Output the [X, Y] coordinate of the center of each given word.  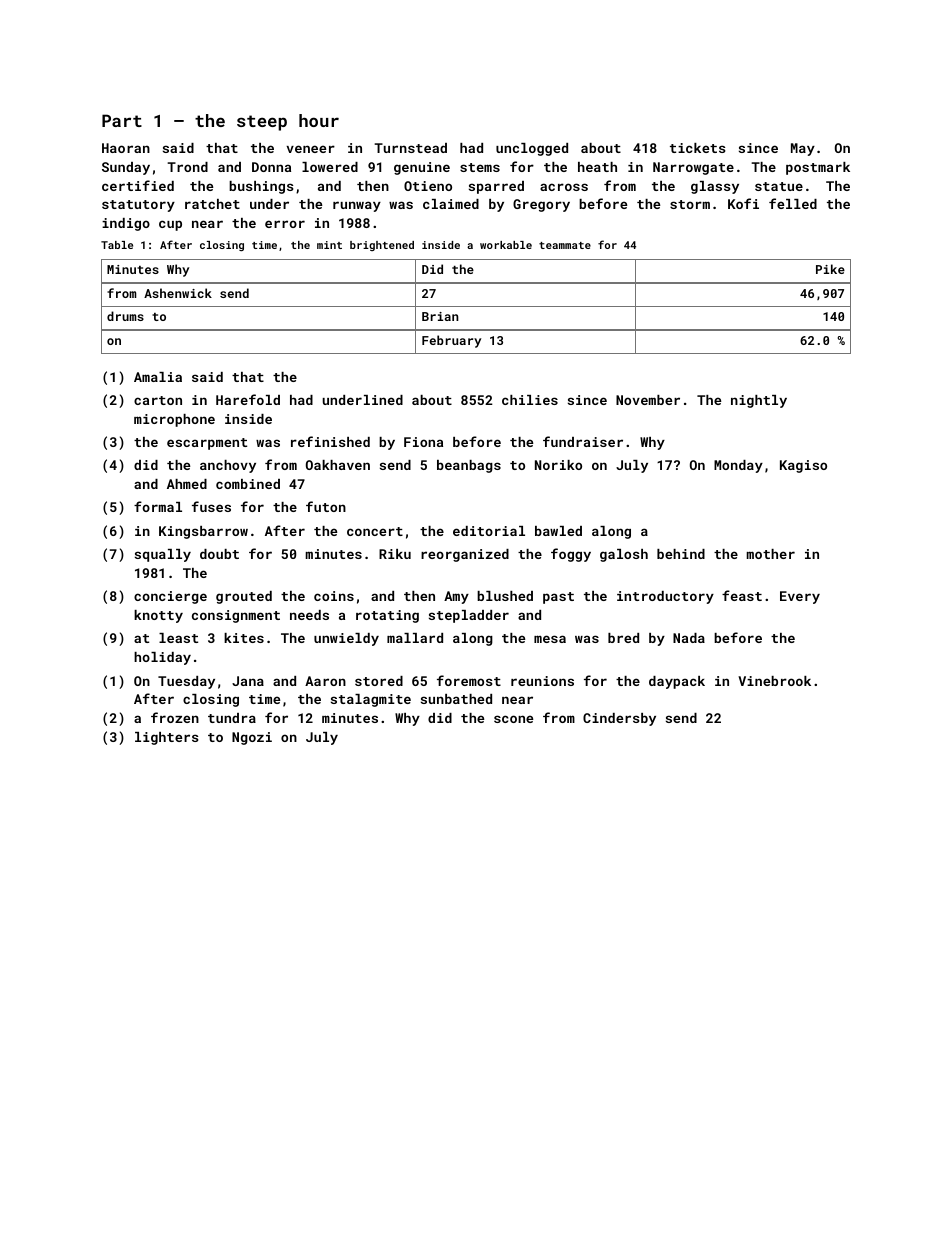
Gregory [541, 205]
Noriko [558, 465]
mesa [550, 639]
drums [125, 316]
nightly [759, 401]
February [451, 341]
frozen [175, 717]
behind [681, 554]
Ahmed [187, 484]
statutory [138, 206]
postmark [818, 168]
